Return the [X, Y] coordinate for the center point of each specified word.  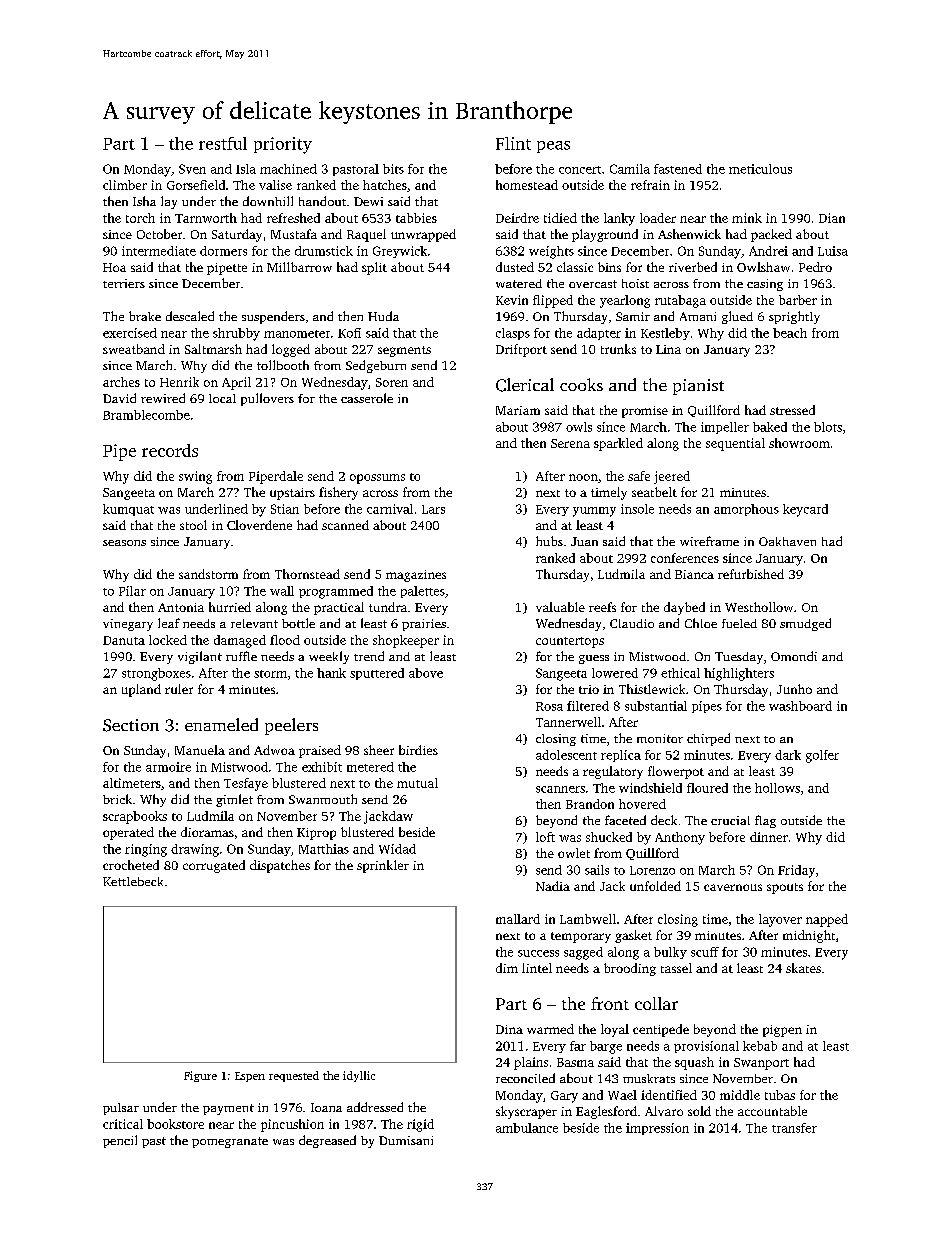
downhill [268, 201]
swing [195, 477]
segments [404, 351]
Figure [200, 1076]
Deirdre [517, 218]
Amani [698, 316]
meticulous [760, 169]
